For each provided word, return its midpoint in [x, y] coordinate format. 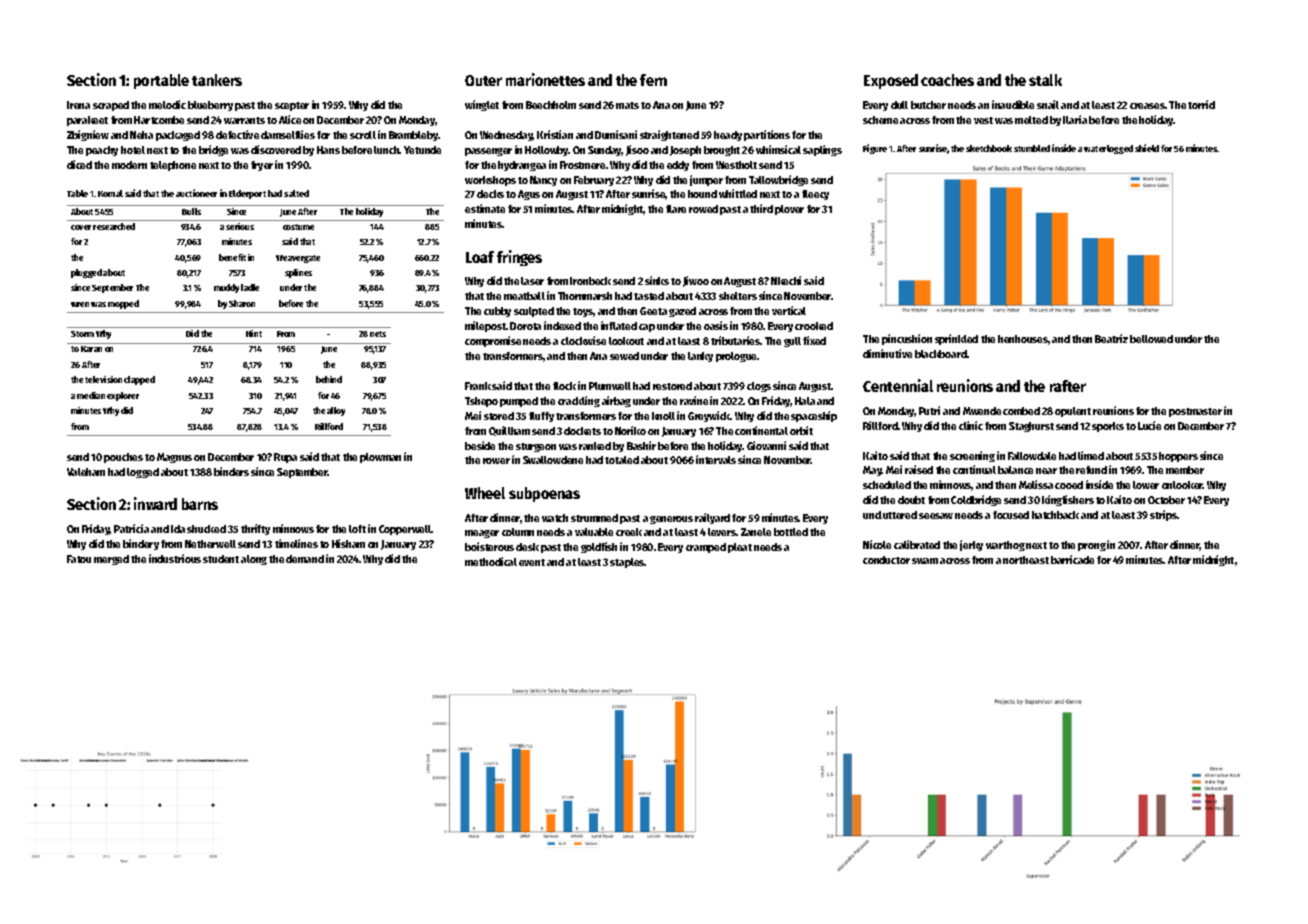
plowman [380, 458]
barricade [1072, 559]
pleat [740, 548]
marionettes [545, 79]
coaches [947, 80]
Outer [483, 80]
